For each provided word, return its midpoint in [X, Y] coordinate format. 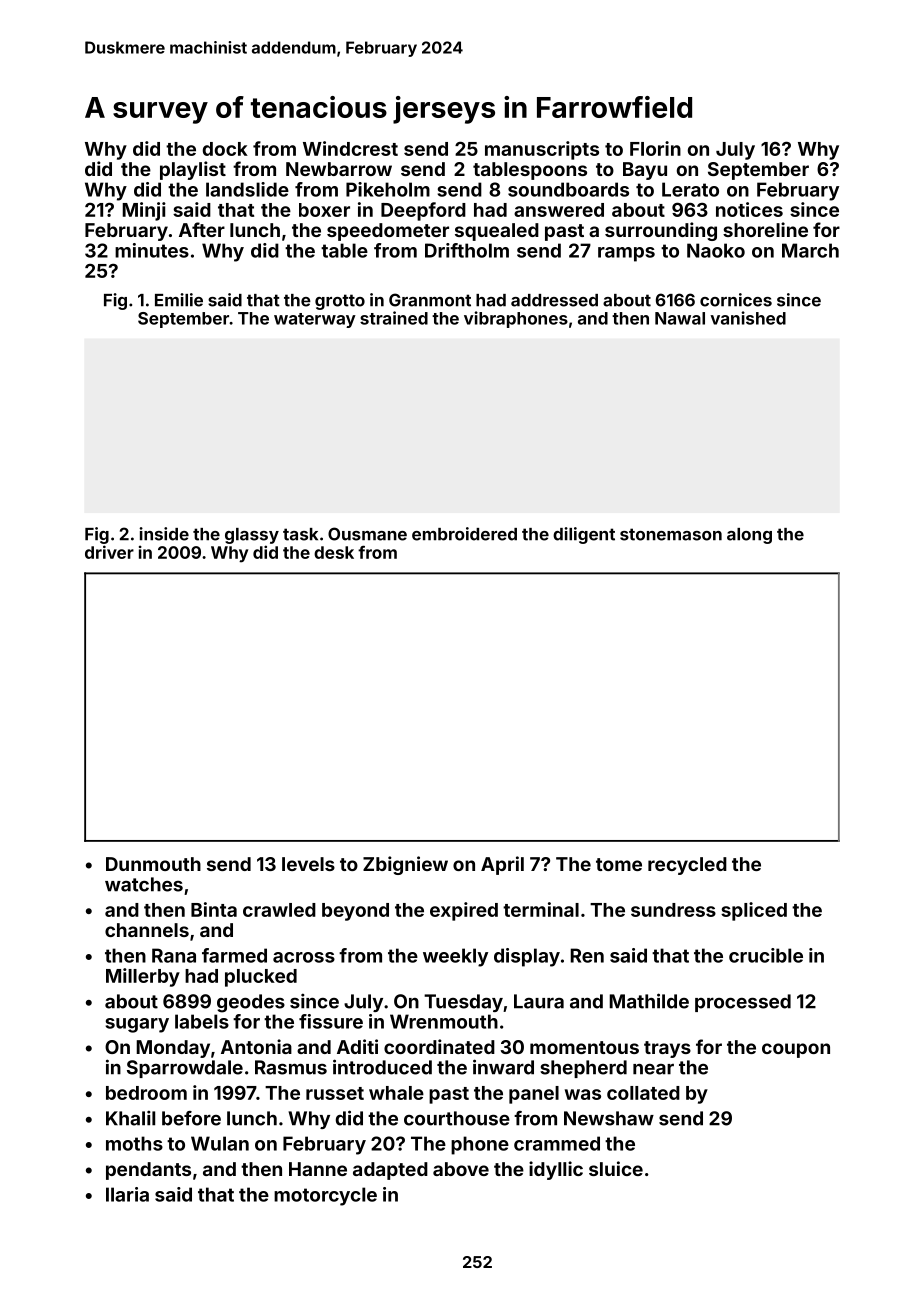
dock [225, 149]
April [502, 865]
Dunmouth [153, 864]
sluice [616, 1168]
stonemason [671, 534]
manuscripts [542, 150]
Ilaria [127, 1194]
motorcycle [325, 1196]
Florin [655, 148]
